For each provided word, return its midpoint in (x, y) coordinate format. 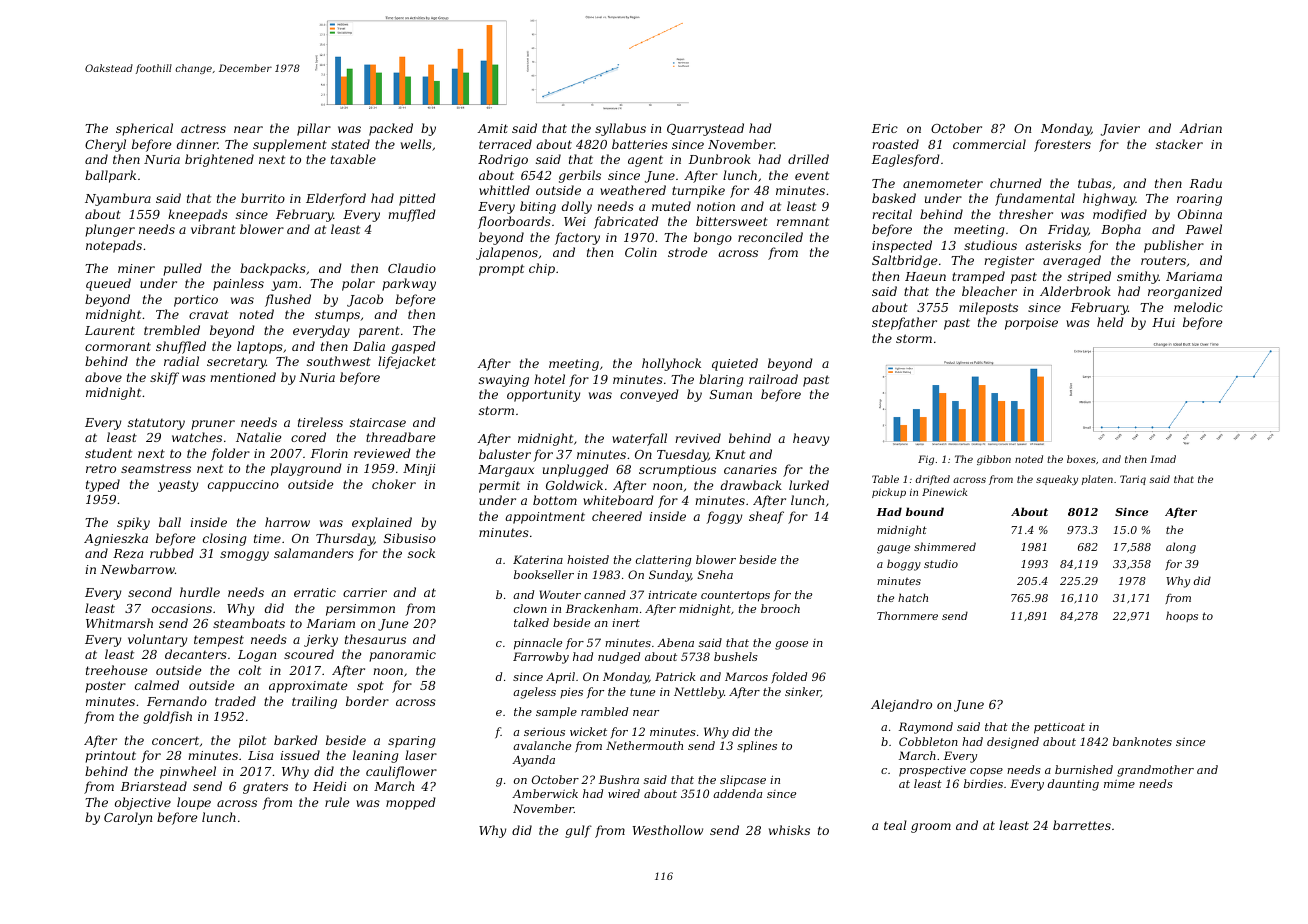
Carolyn (128, 818)
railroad (773, 379)
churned (1016, 183)
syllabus (620, 129)
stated (350, 144)
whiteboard (618, 500)
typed (103, 485)
